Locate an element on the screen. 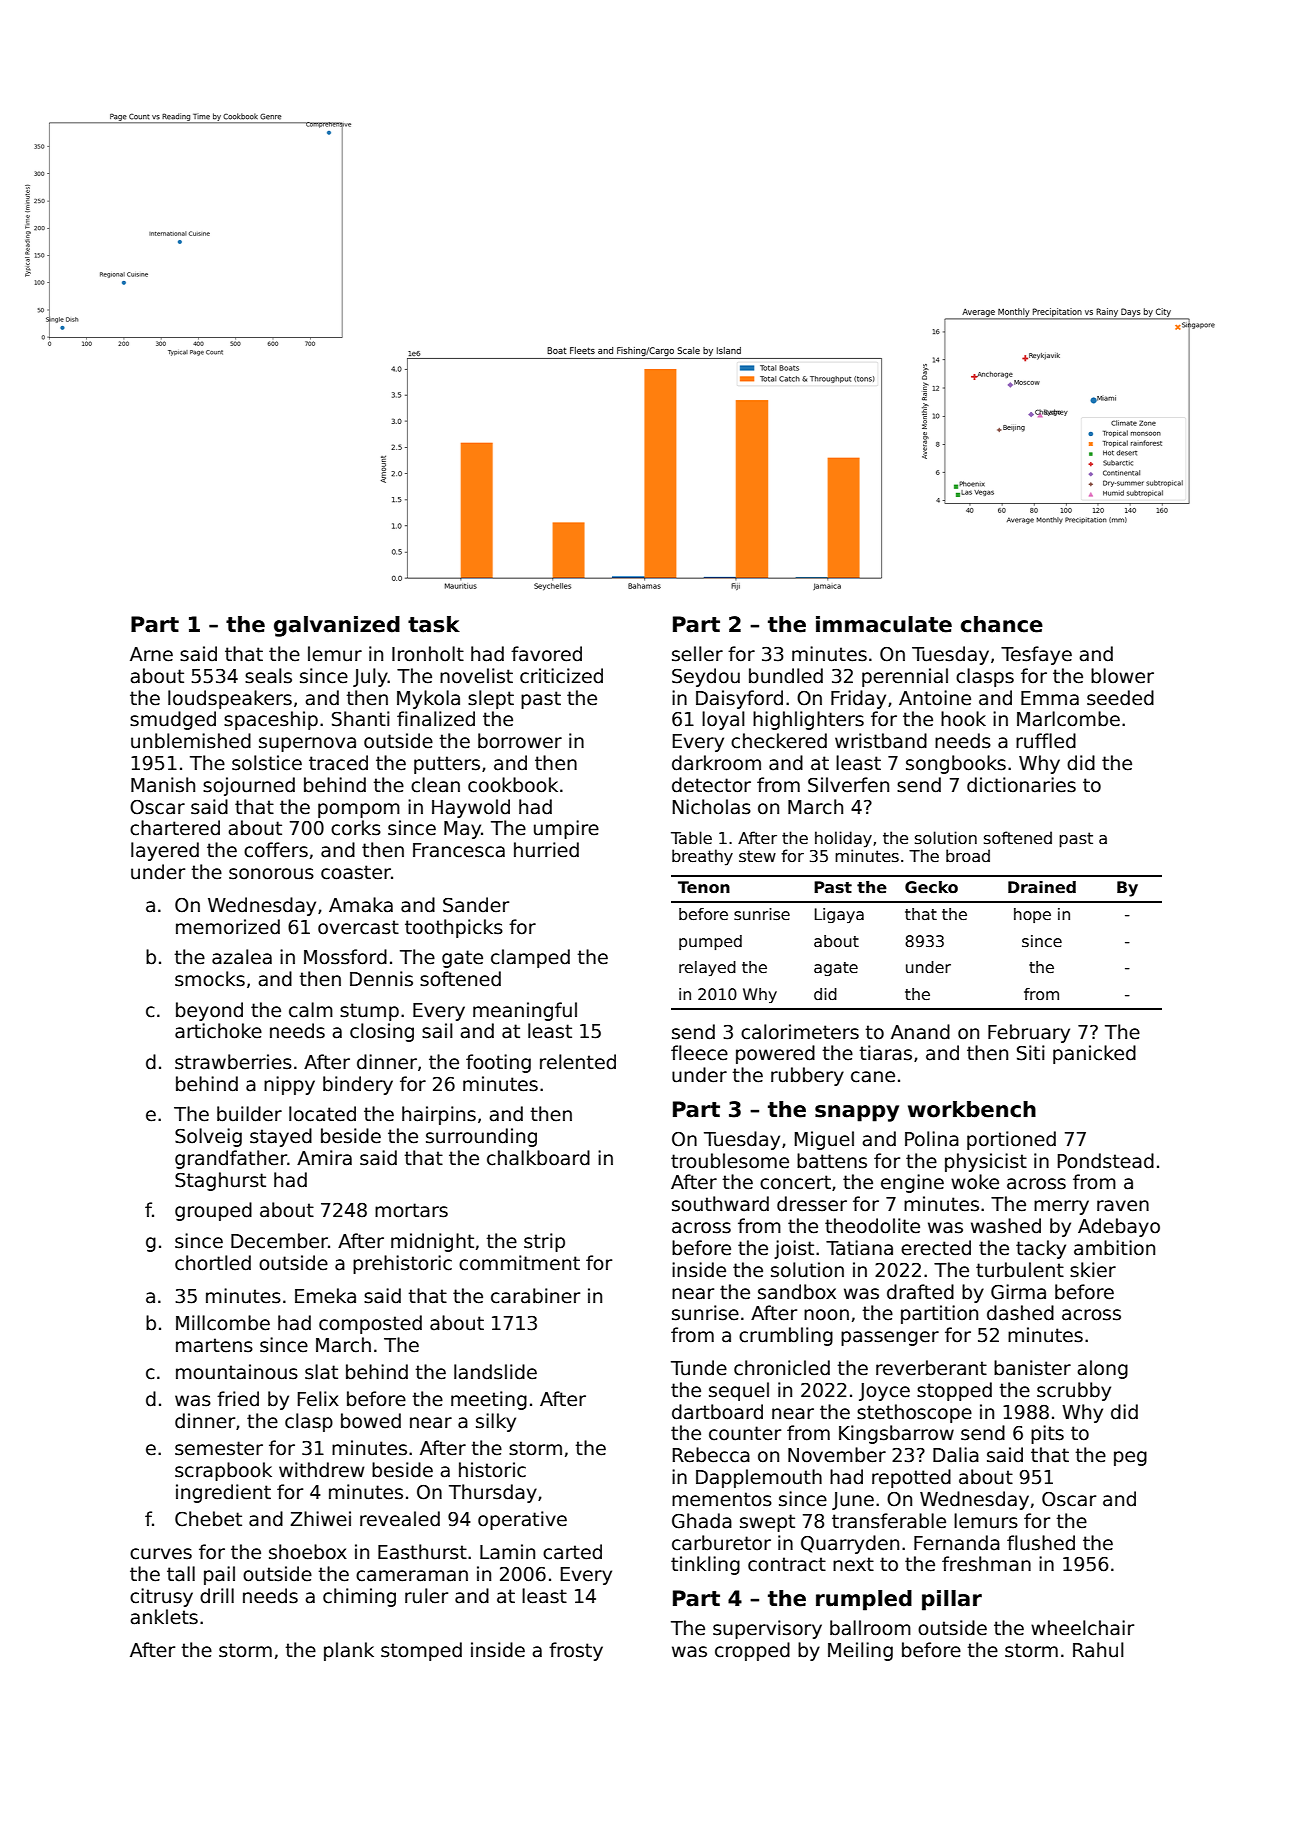 Image resolution: width=1291 pixels, height=1826 pixels. meaningful is located at coordinates (525, 1011).
